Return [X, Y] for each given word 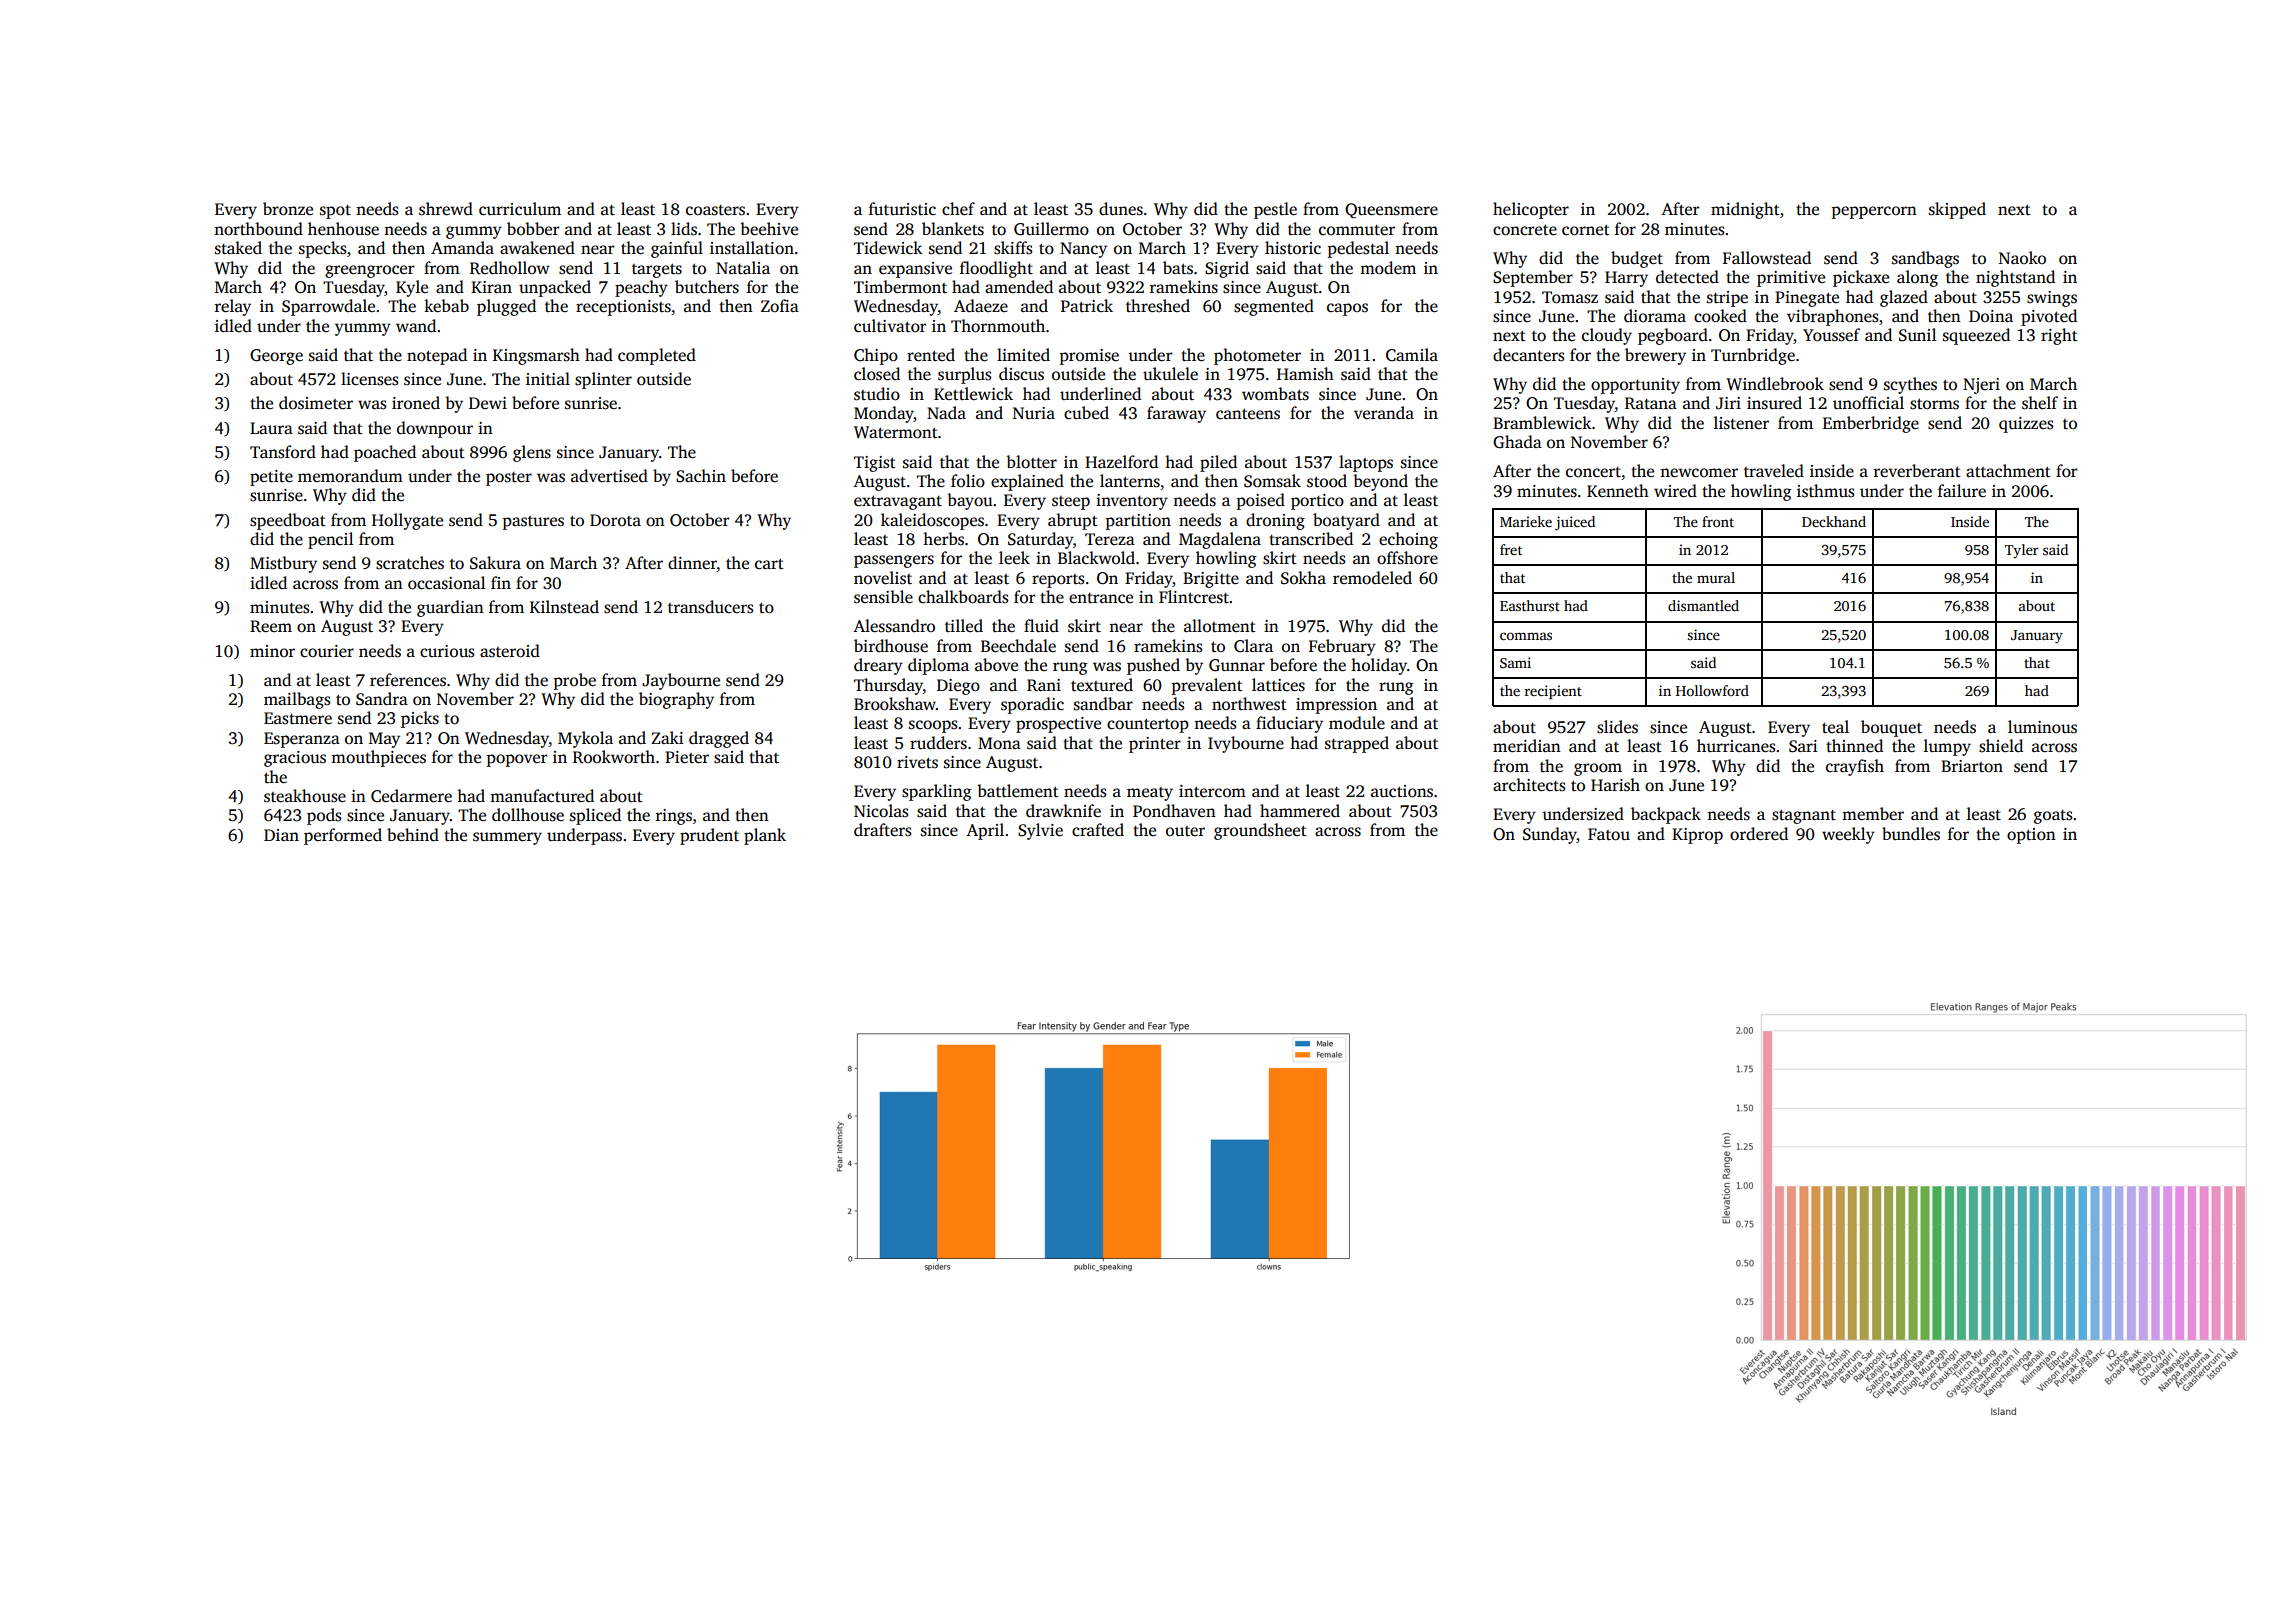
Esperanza [302, 740]
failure [1962, 491]
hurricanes [1736, 746]
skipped [1957, 210]
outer [1185, 831]
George [276, 357]
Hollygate [407, 521]
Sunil [1918, 335]
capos [1347, 309]
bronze [288, 209]
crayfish [1855, 767]
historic [1293, 248]
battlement [1018, 791]
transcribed [1311, 539]
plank [765, 836]
